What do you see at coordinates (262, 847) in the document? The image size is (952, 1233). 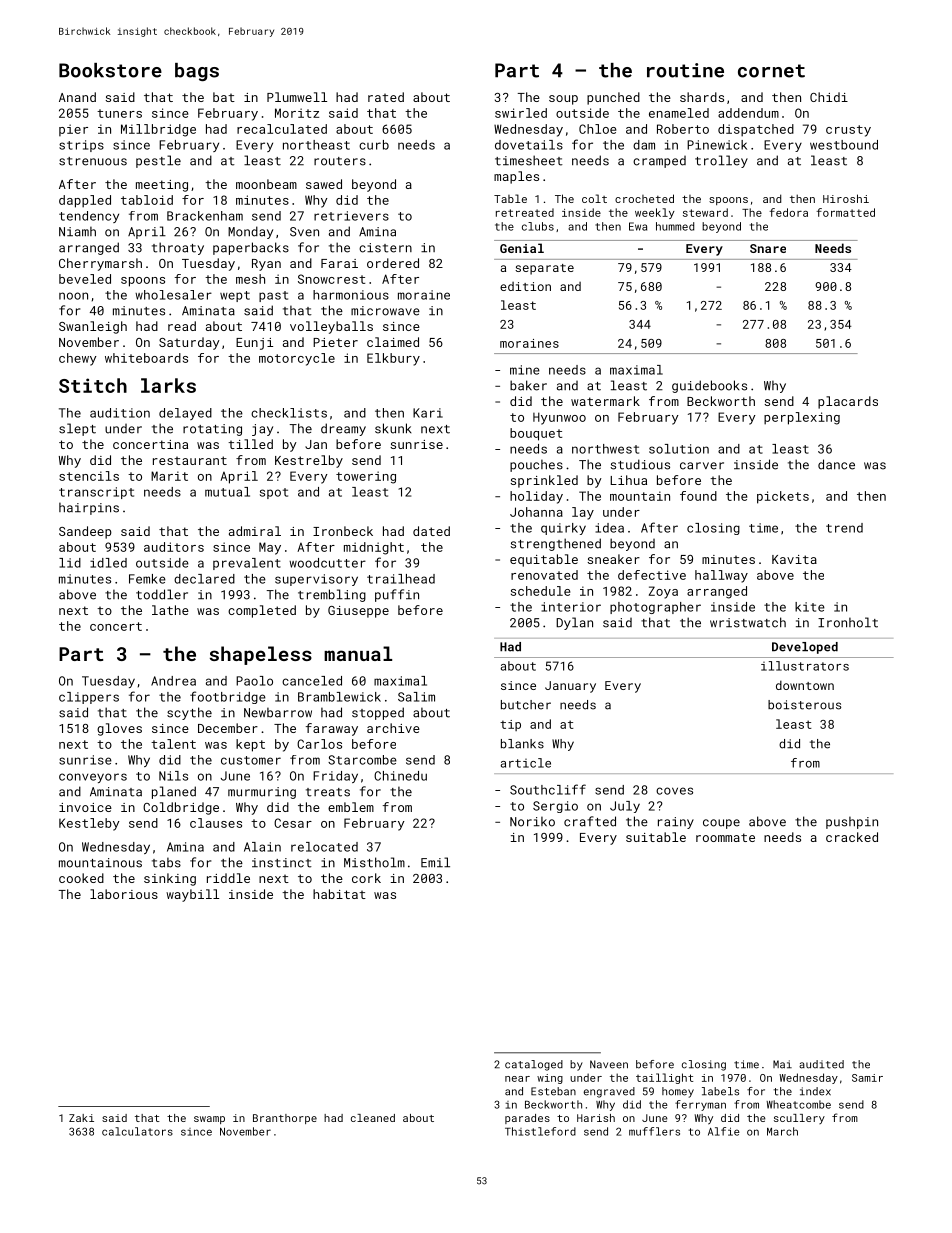 I see `Alain` at bounding box center [262, 847].
